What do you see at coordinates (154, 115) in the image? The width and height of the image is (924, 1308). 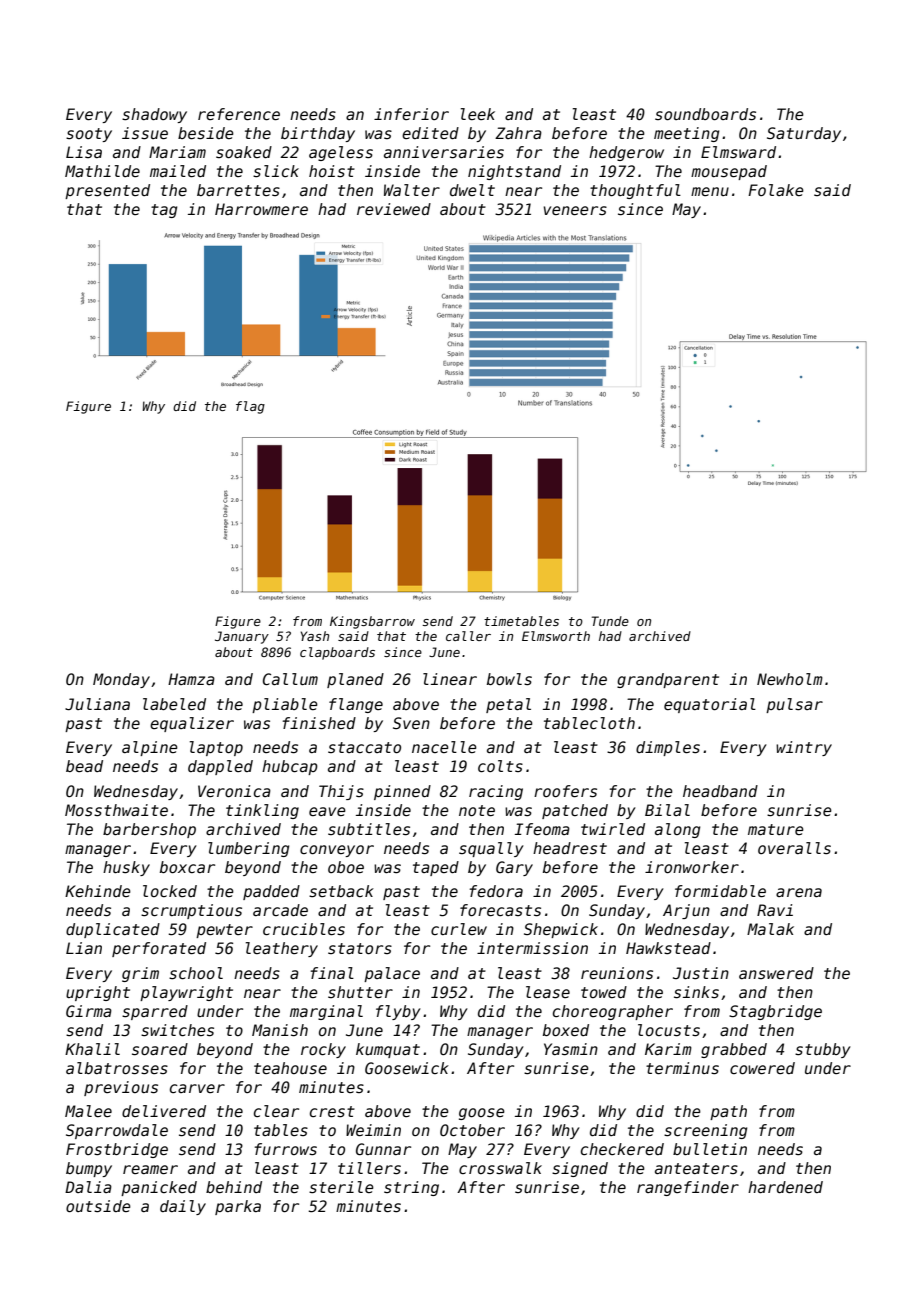 I see `shadowy` at bounding box center [154, 115].
